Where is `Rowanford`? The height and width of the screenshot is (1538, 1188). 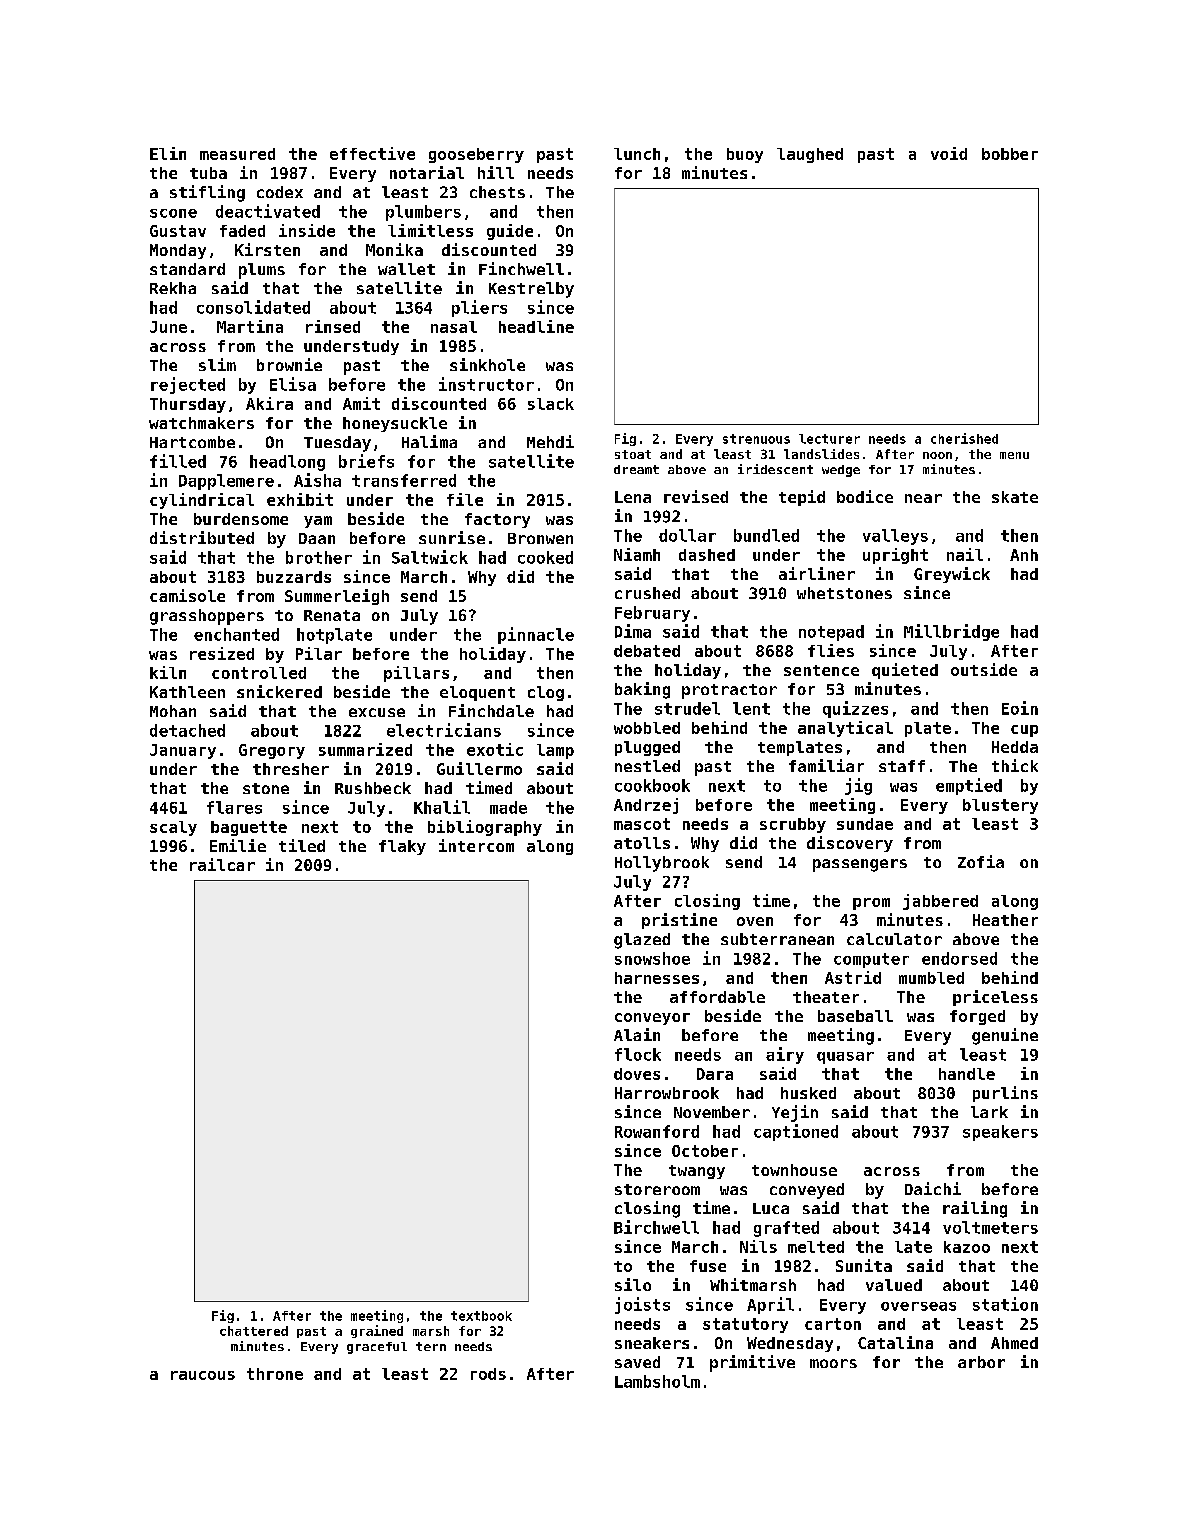 Rowanford is located at coordinates (657, 1131).
